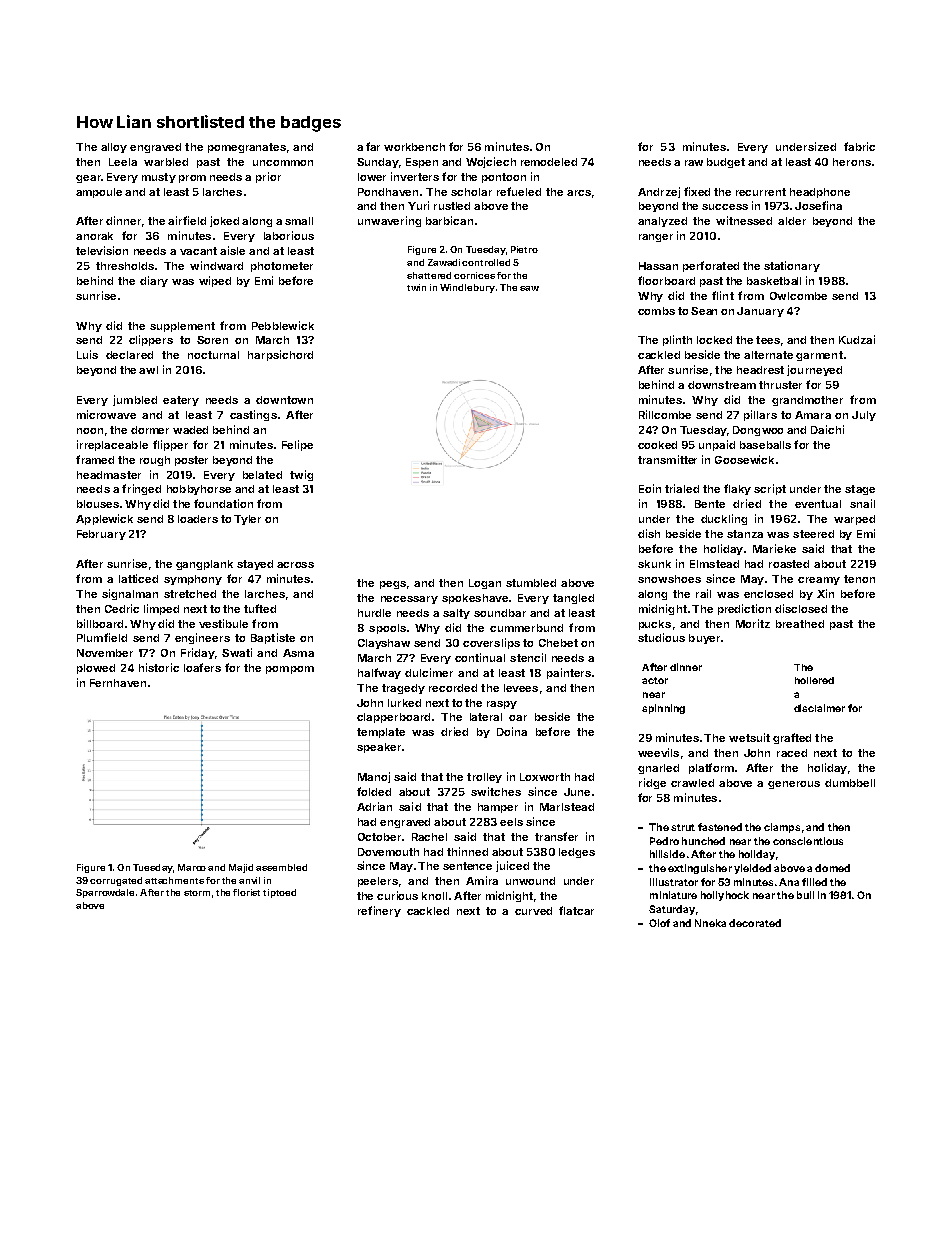  I want to click on skunk, so click(654, 564).
